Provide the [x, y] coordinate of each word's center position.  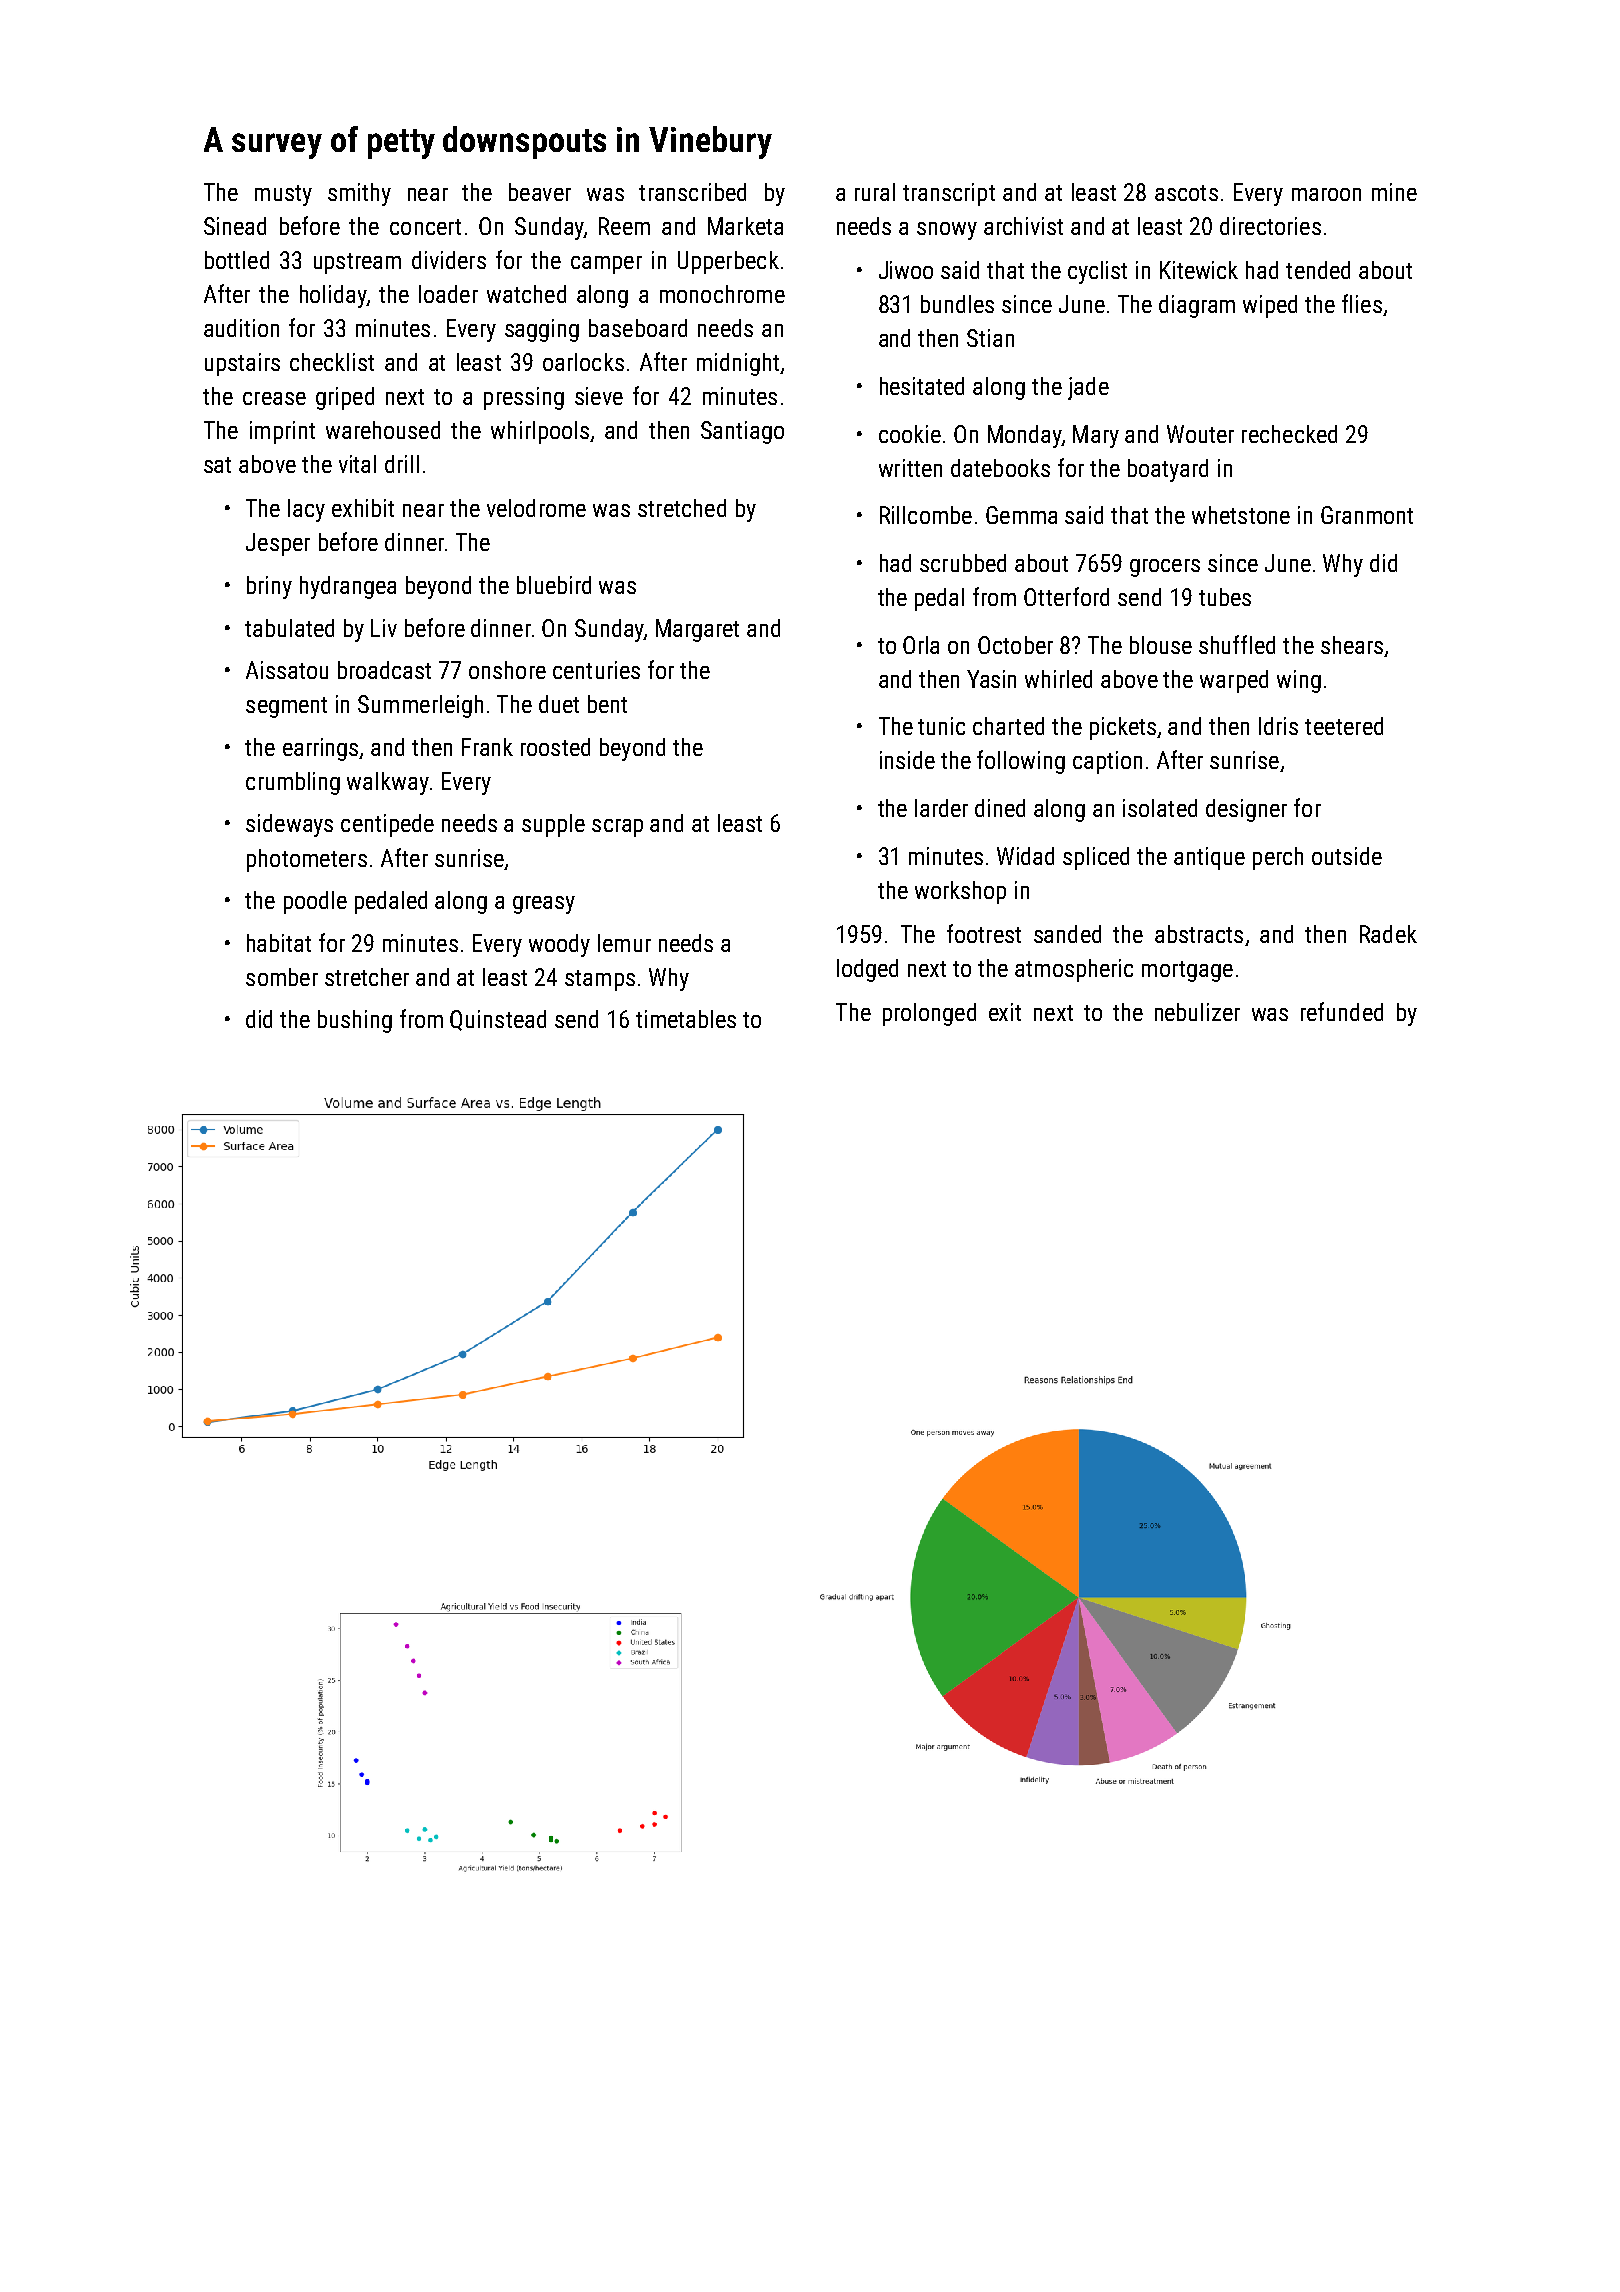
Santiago [742, 432]
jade [1088, 388]
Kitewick [1199, 270]
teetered [1344, 726]
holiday [333, 296]
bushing [355, 1021]
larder [941, 808]
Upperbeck [728, 262]
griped [345, 398]
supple [553, 825]
